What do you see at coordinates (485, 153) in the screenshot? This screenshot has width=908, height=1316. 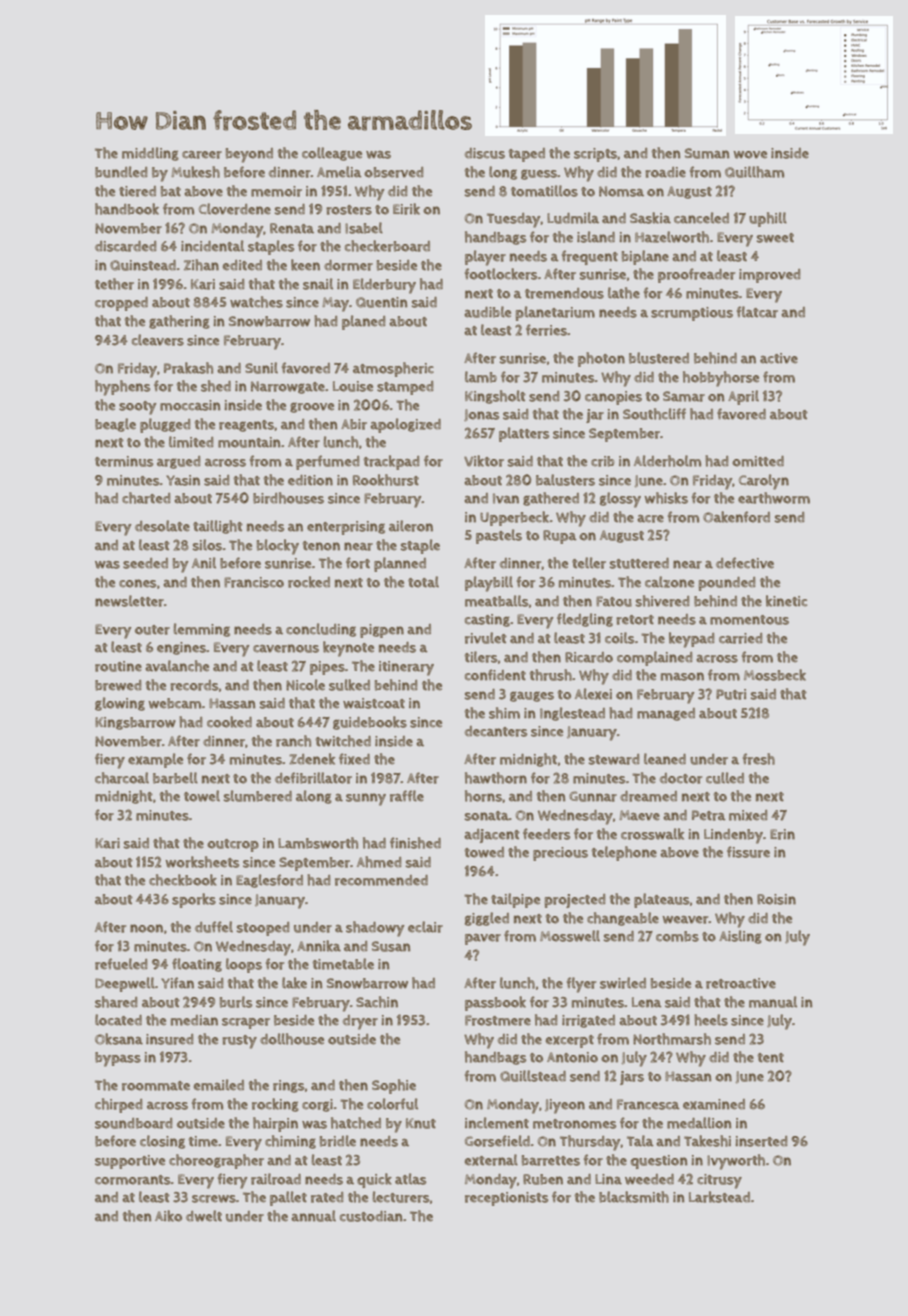 I see `discus` at bounding box center [485, 153].
